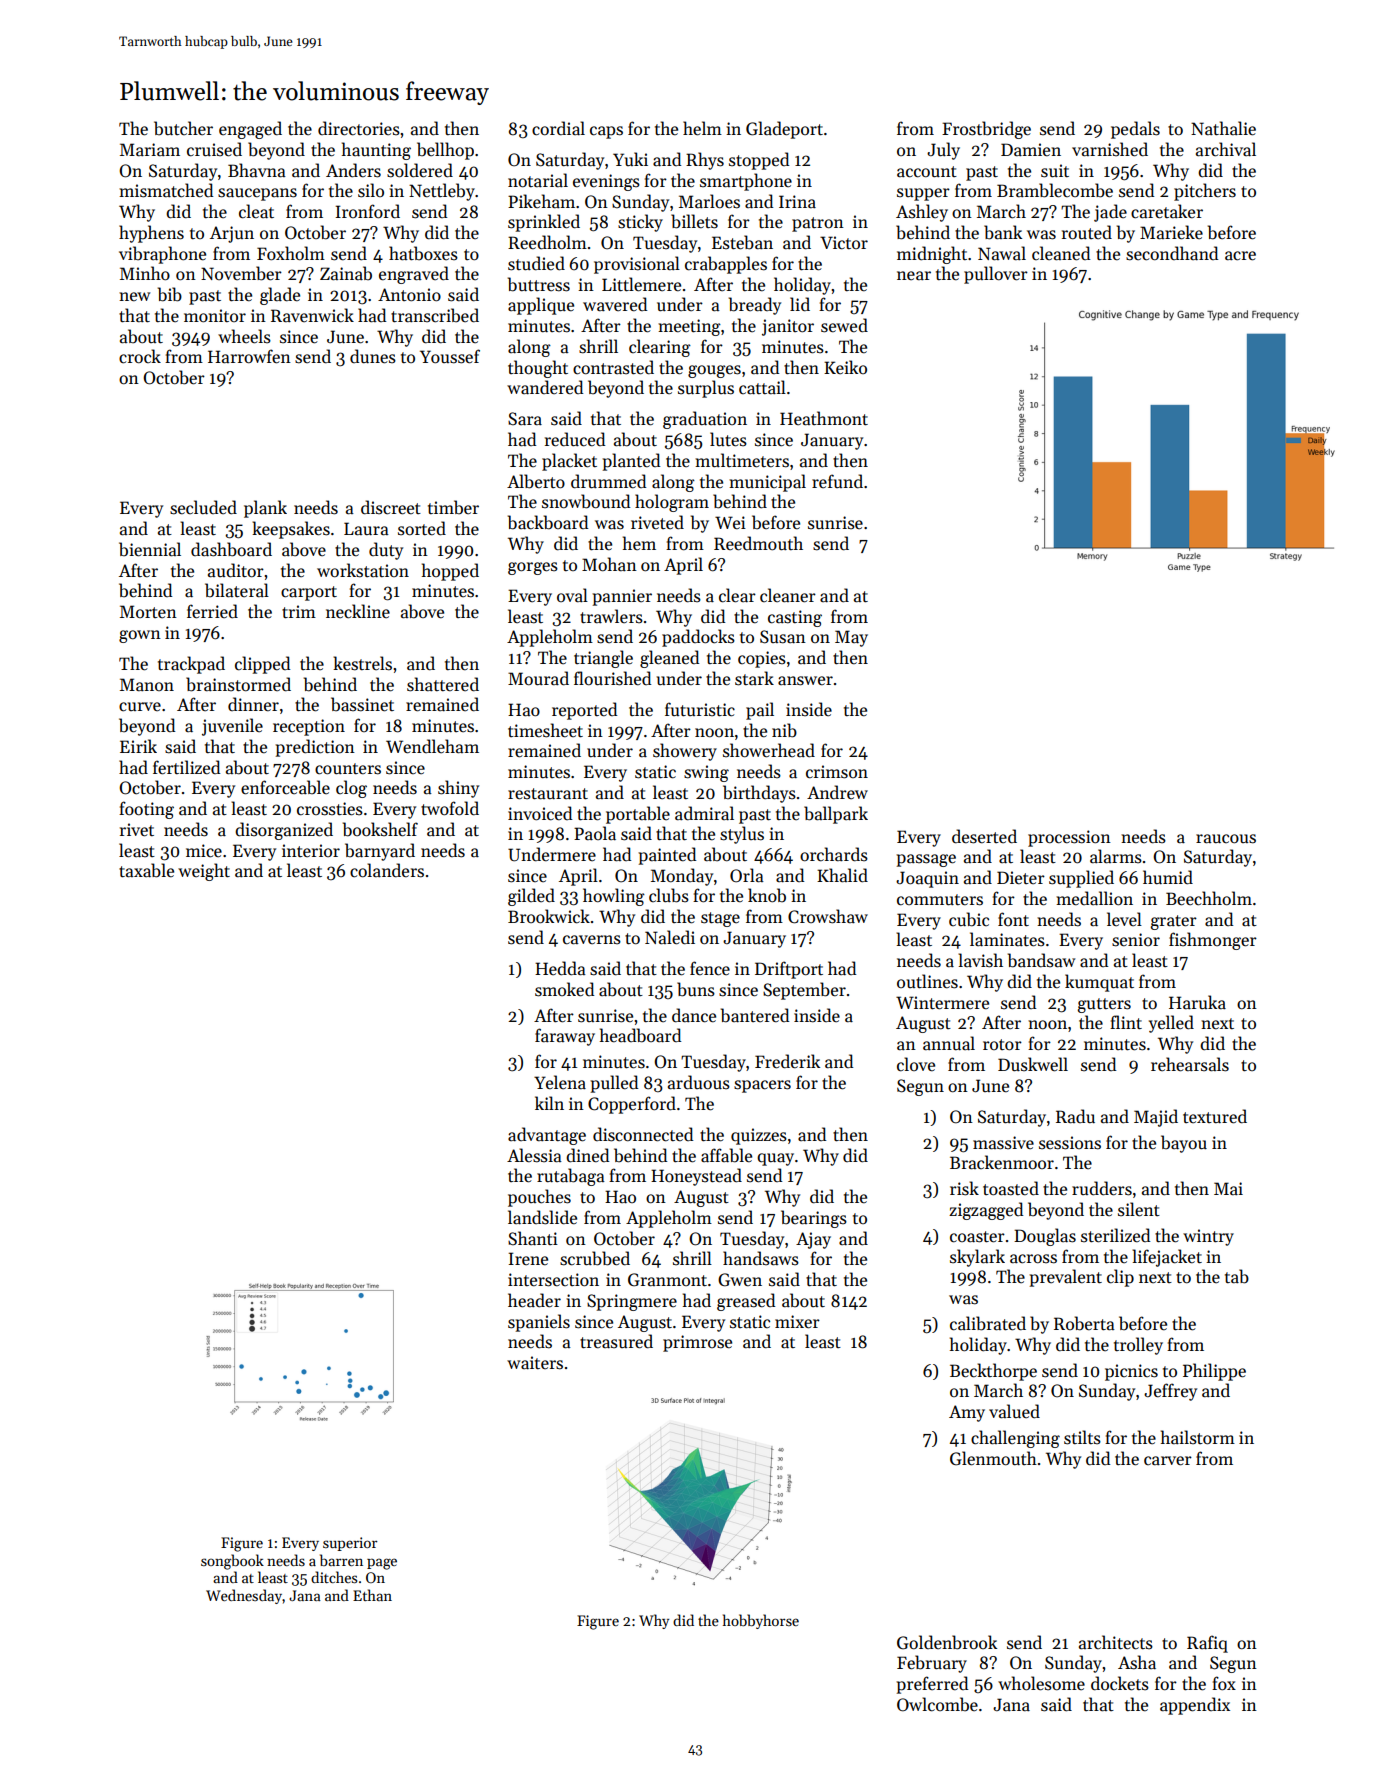 The width and height of the page is (1376, 1781). I want to click on Mourad, so click(538, 678).
